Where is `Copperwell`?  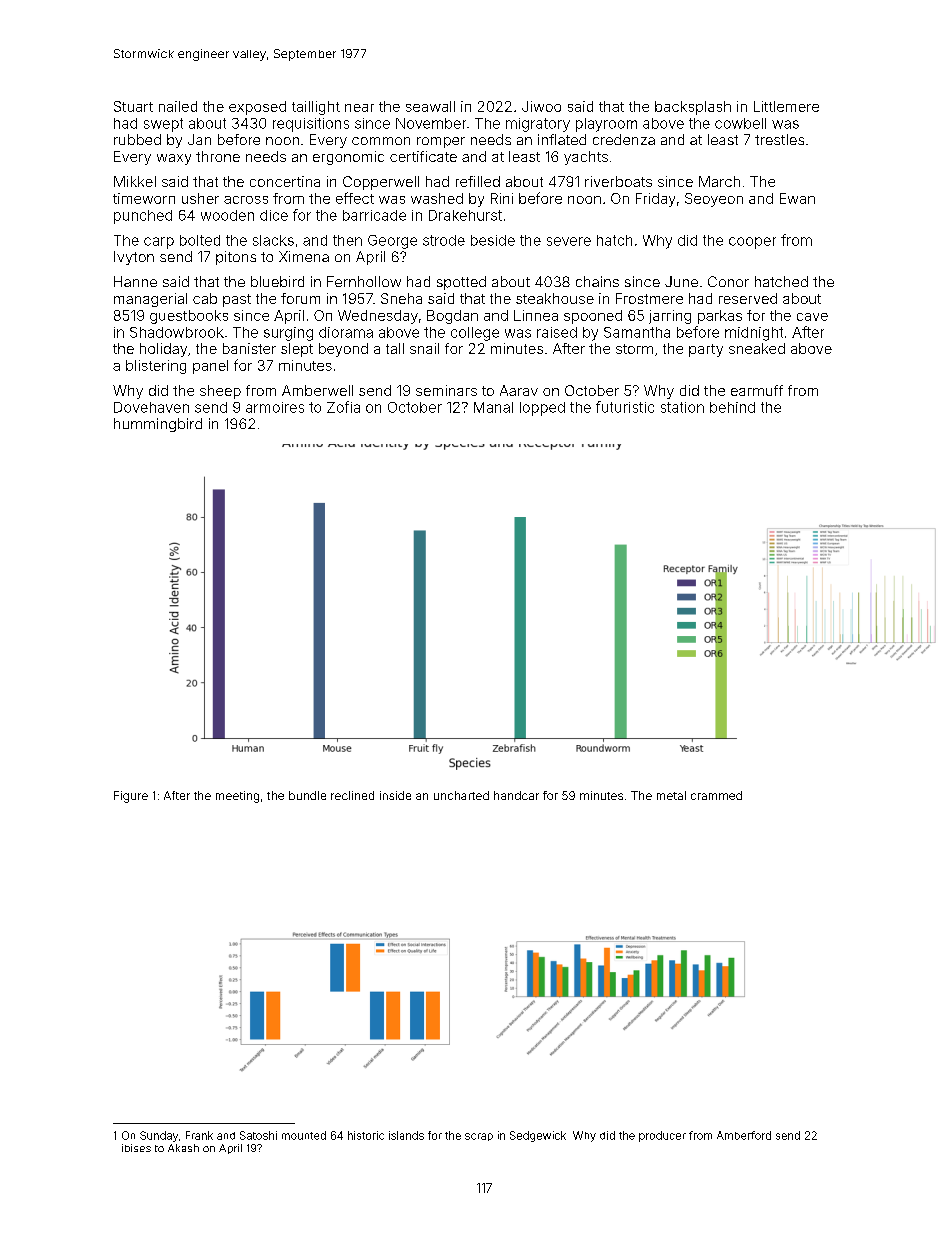 Copperwell is located at coordinates (381, 183).
